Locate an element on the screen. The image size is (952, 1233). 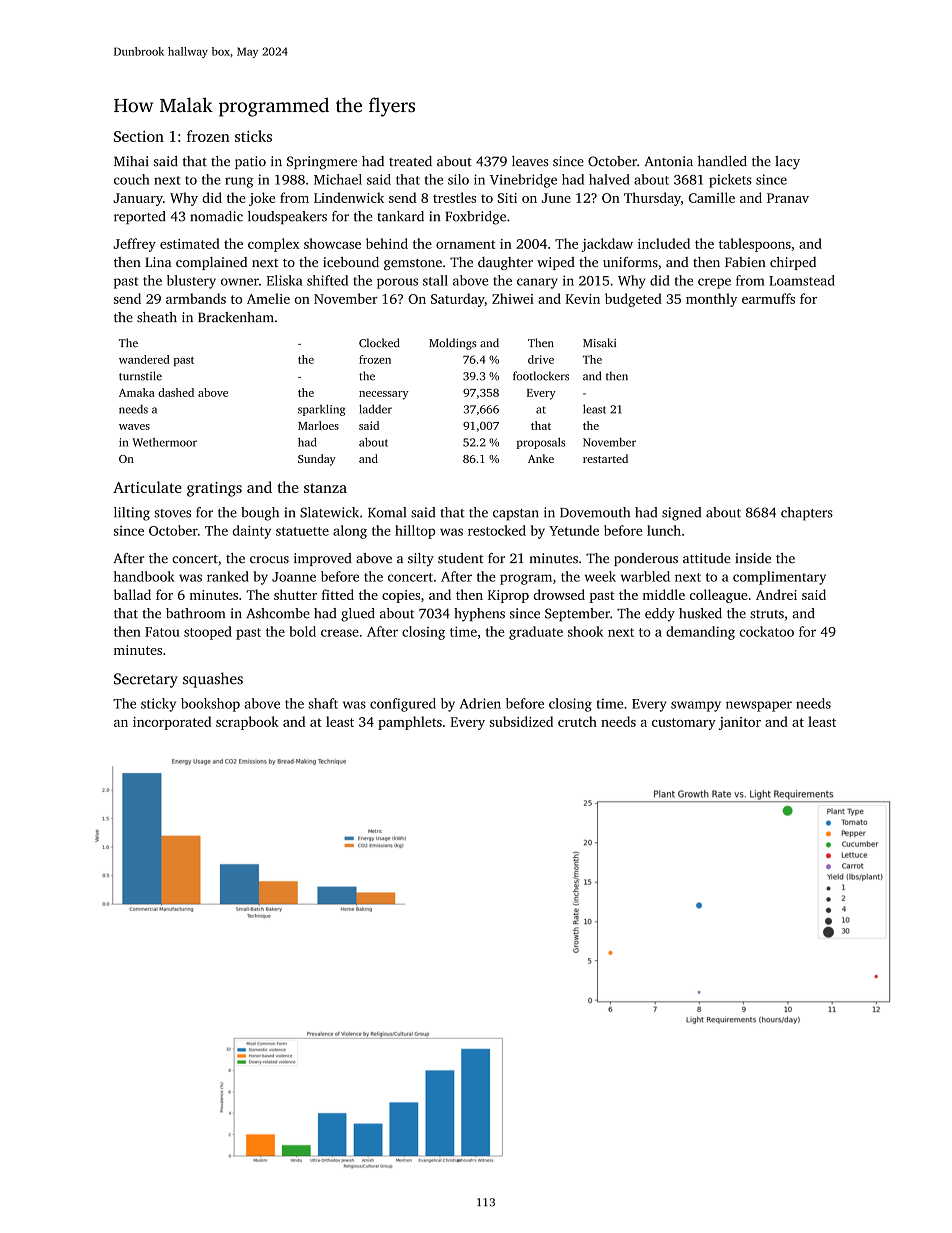
sticks is located at coordinates (253, 136).
